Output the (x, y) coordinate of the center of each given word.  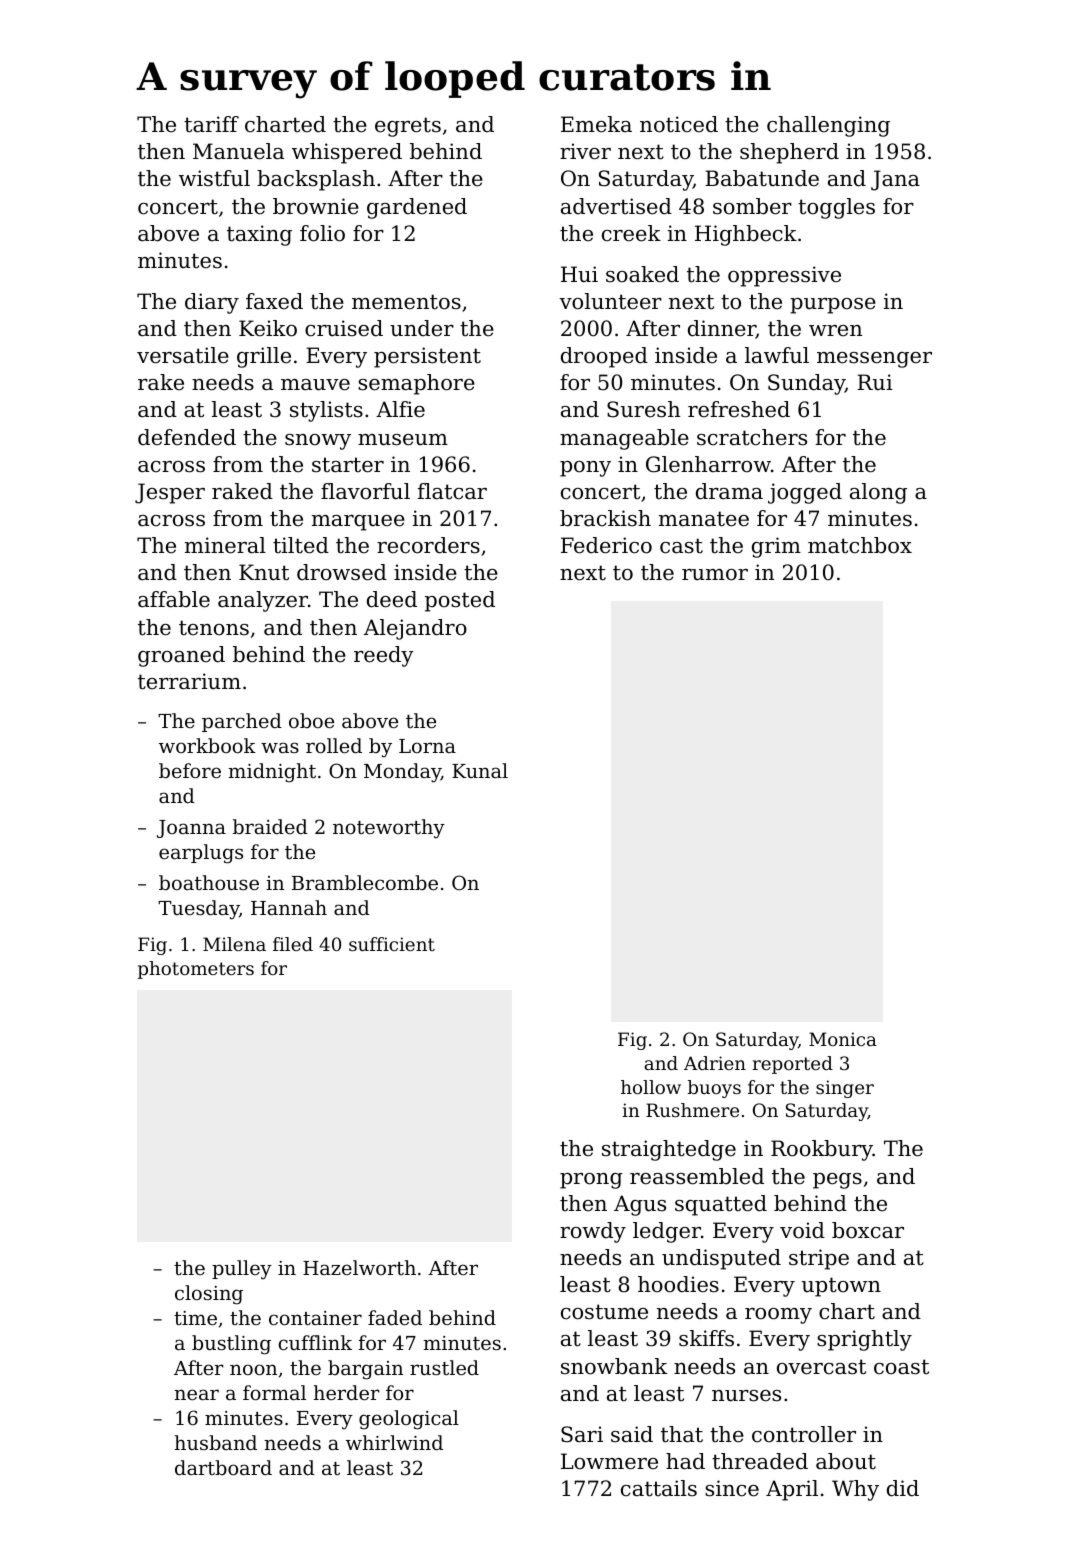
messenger (874, 360)
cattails (659, 1488)
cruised (344, 328)
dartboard (223, 1467)
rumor (715, 575)
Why (855, 1490)
